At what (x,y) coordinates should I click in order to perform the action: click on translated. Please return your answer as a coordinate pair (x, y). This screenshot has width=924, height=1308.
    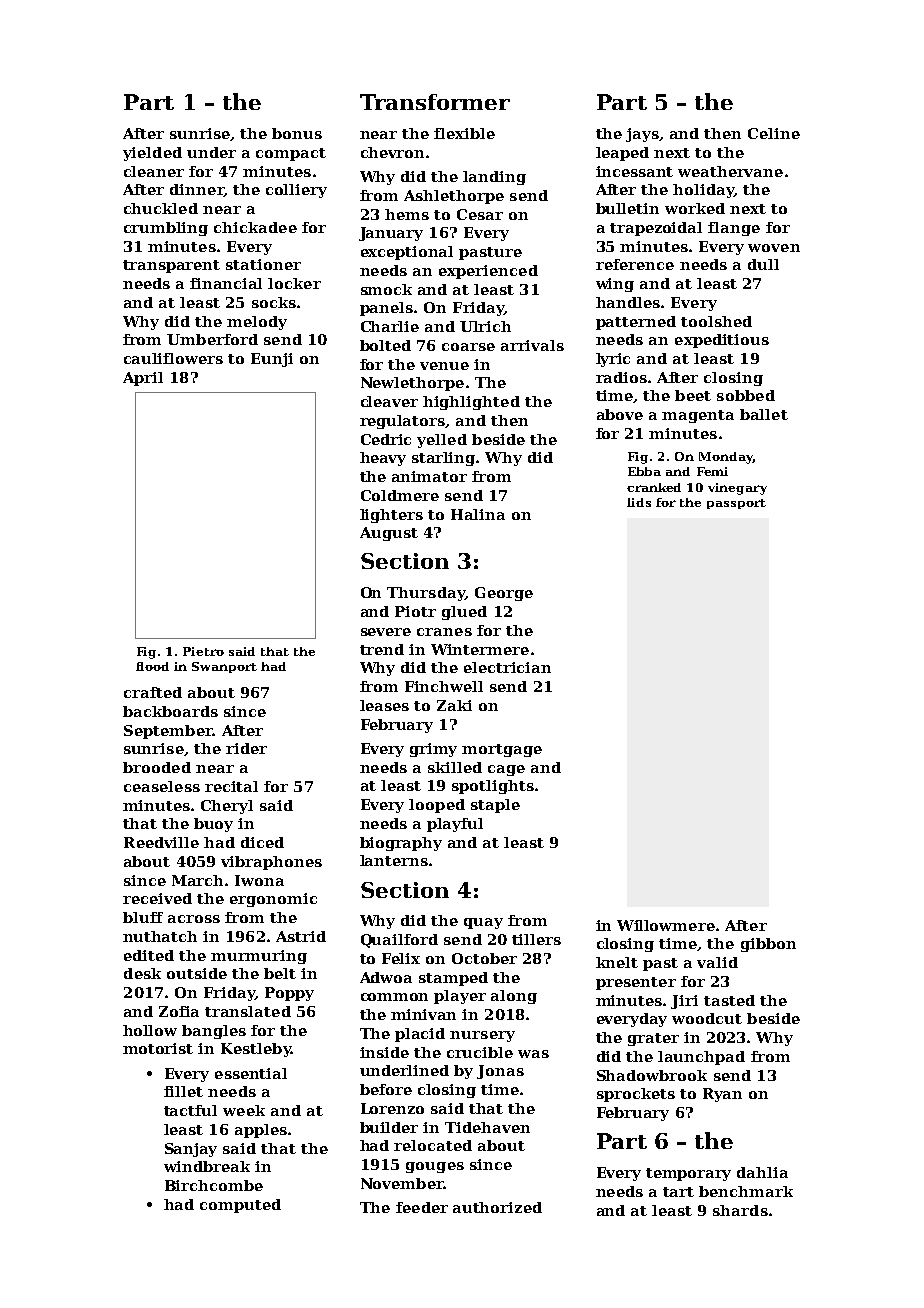
    Looking at the image, I should click on (248, 1011).
